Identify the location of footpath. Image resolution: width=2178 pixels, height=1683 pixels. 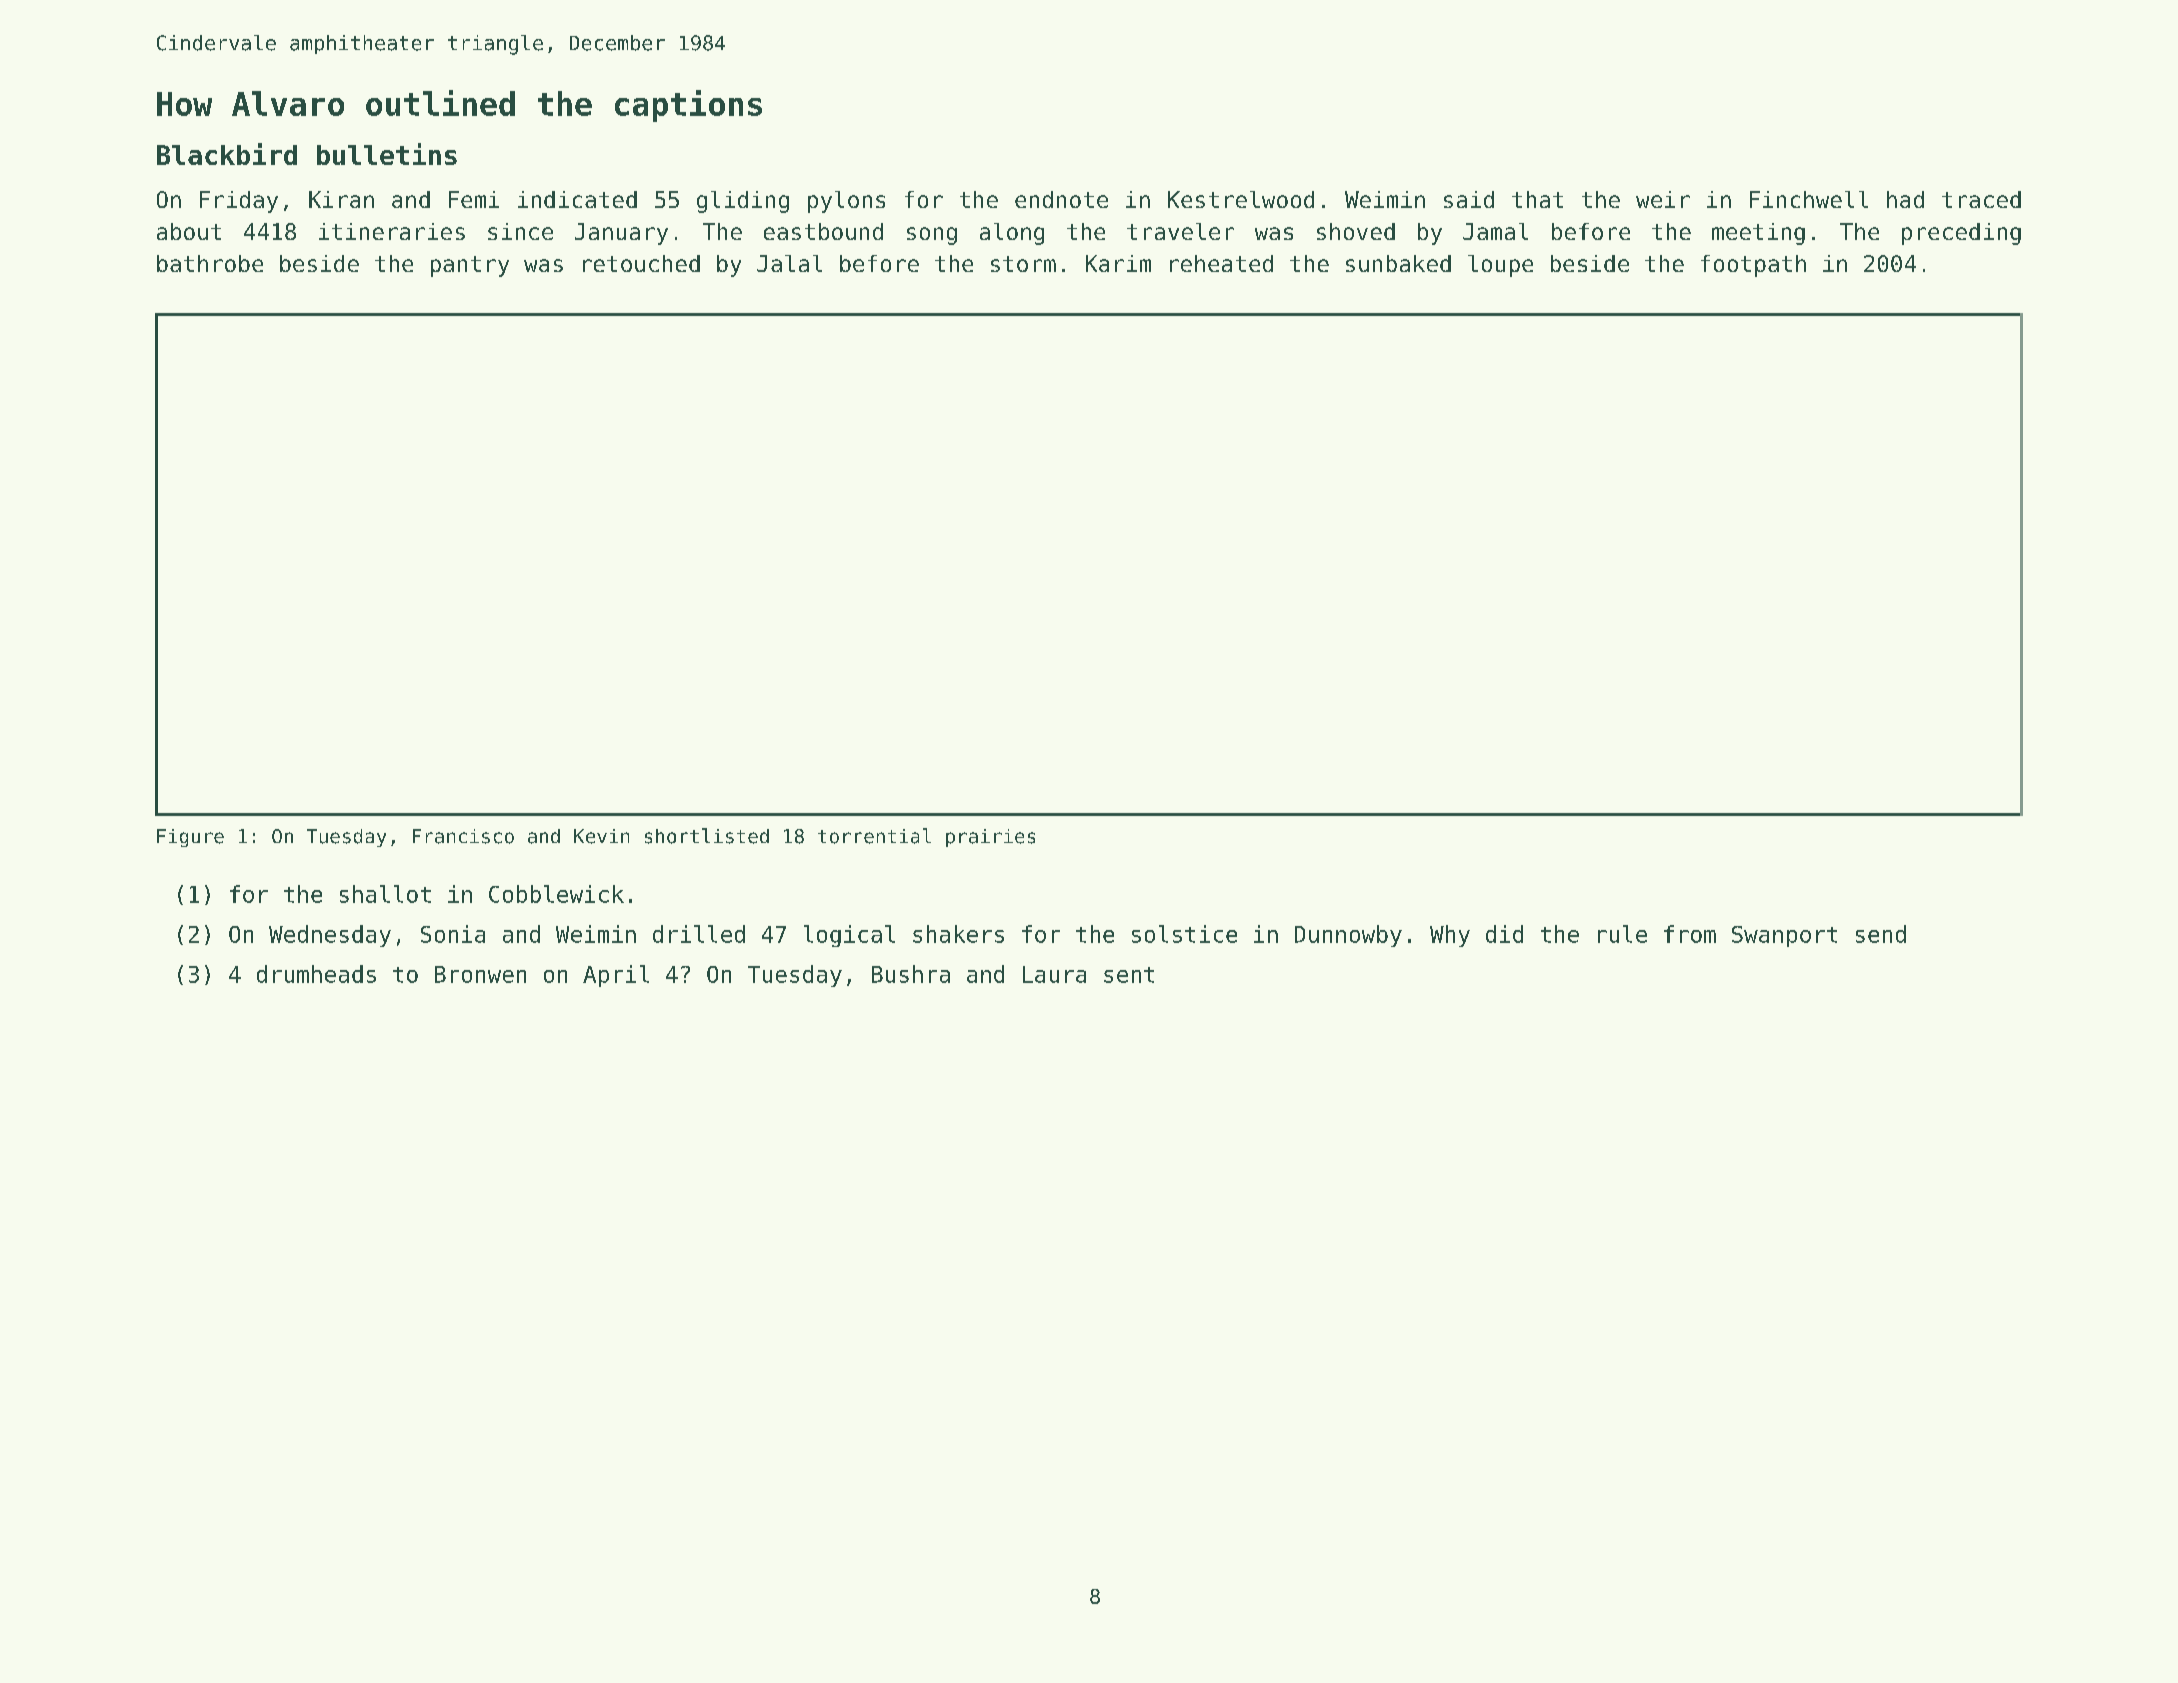
(1753, 266).
